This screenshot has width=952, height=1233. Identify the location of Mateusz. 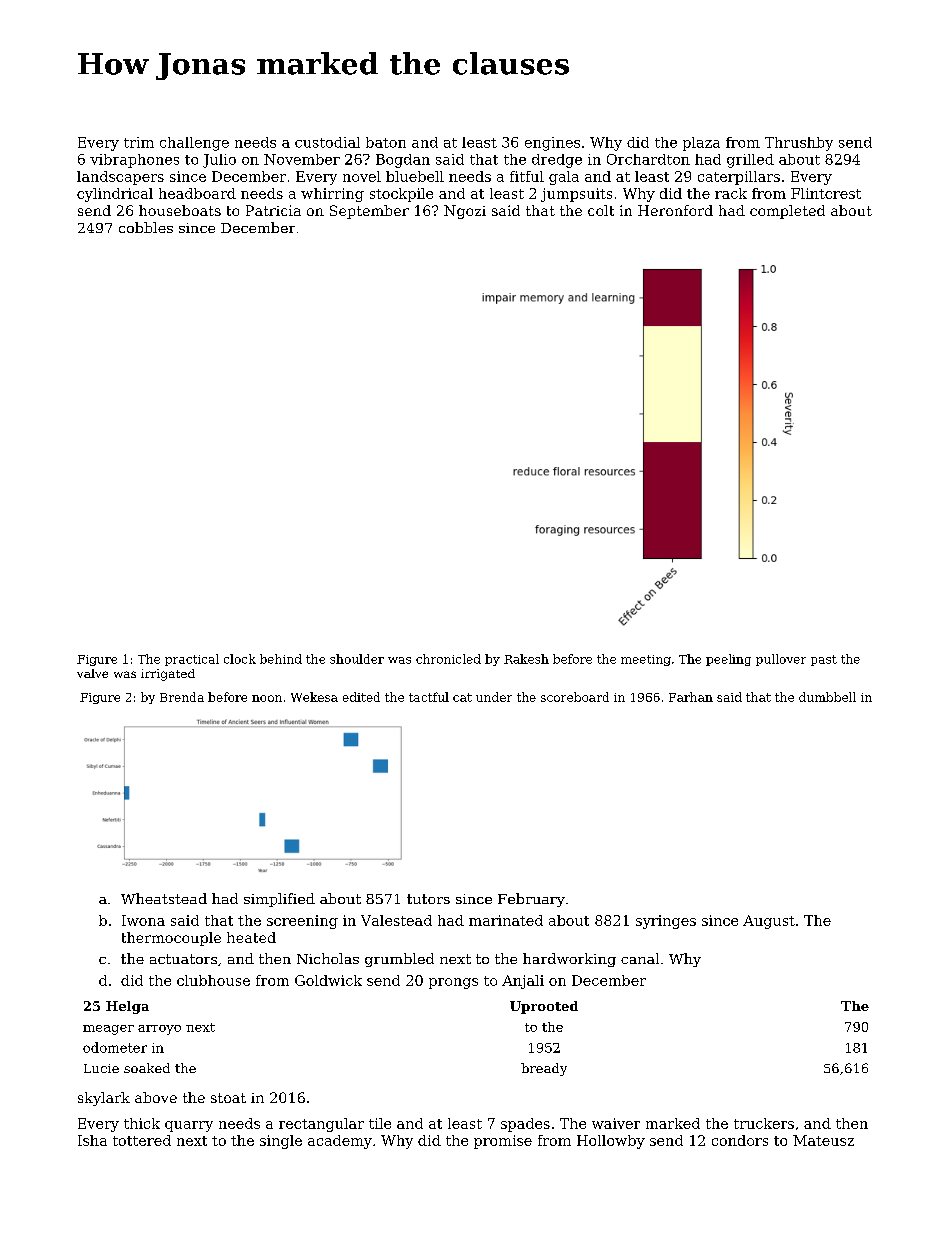
(823, 1140).
